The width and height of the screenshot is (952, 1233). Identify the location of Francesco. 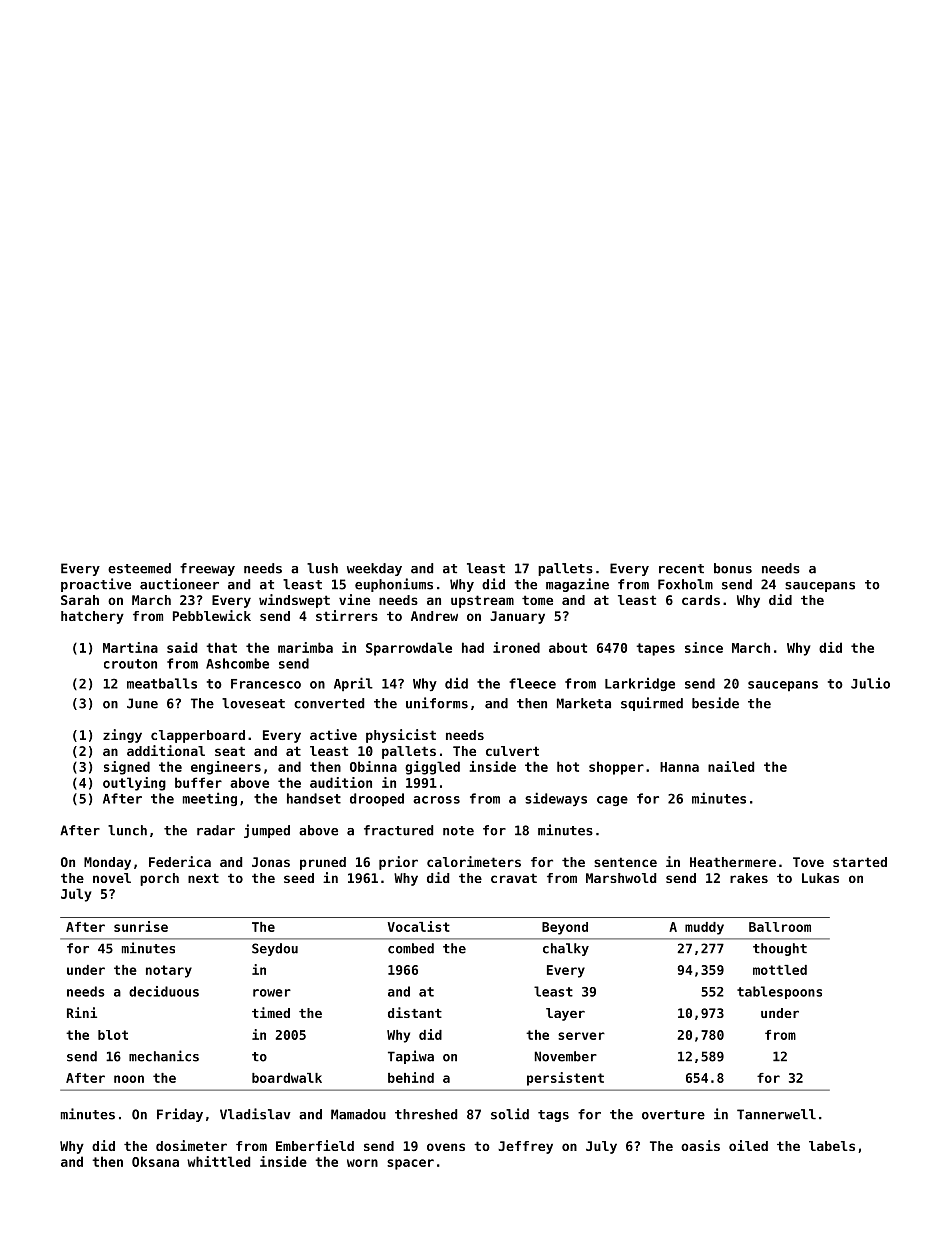
(266, 684).
